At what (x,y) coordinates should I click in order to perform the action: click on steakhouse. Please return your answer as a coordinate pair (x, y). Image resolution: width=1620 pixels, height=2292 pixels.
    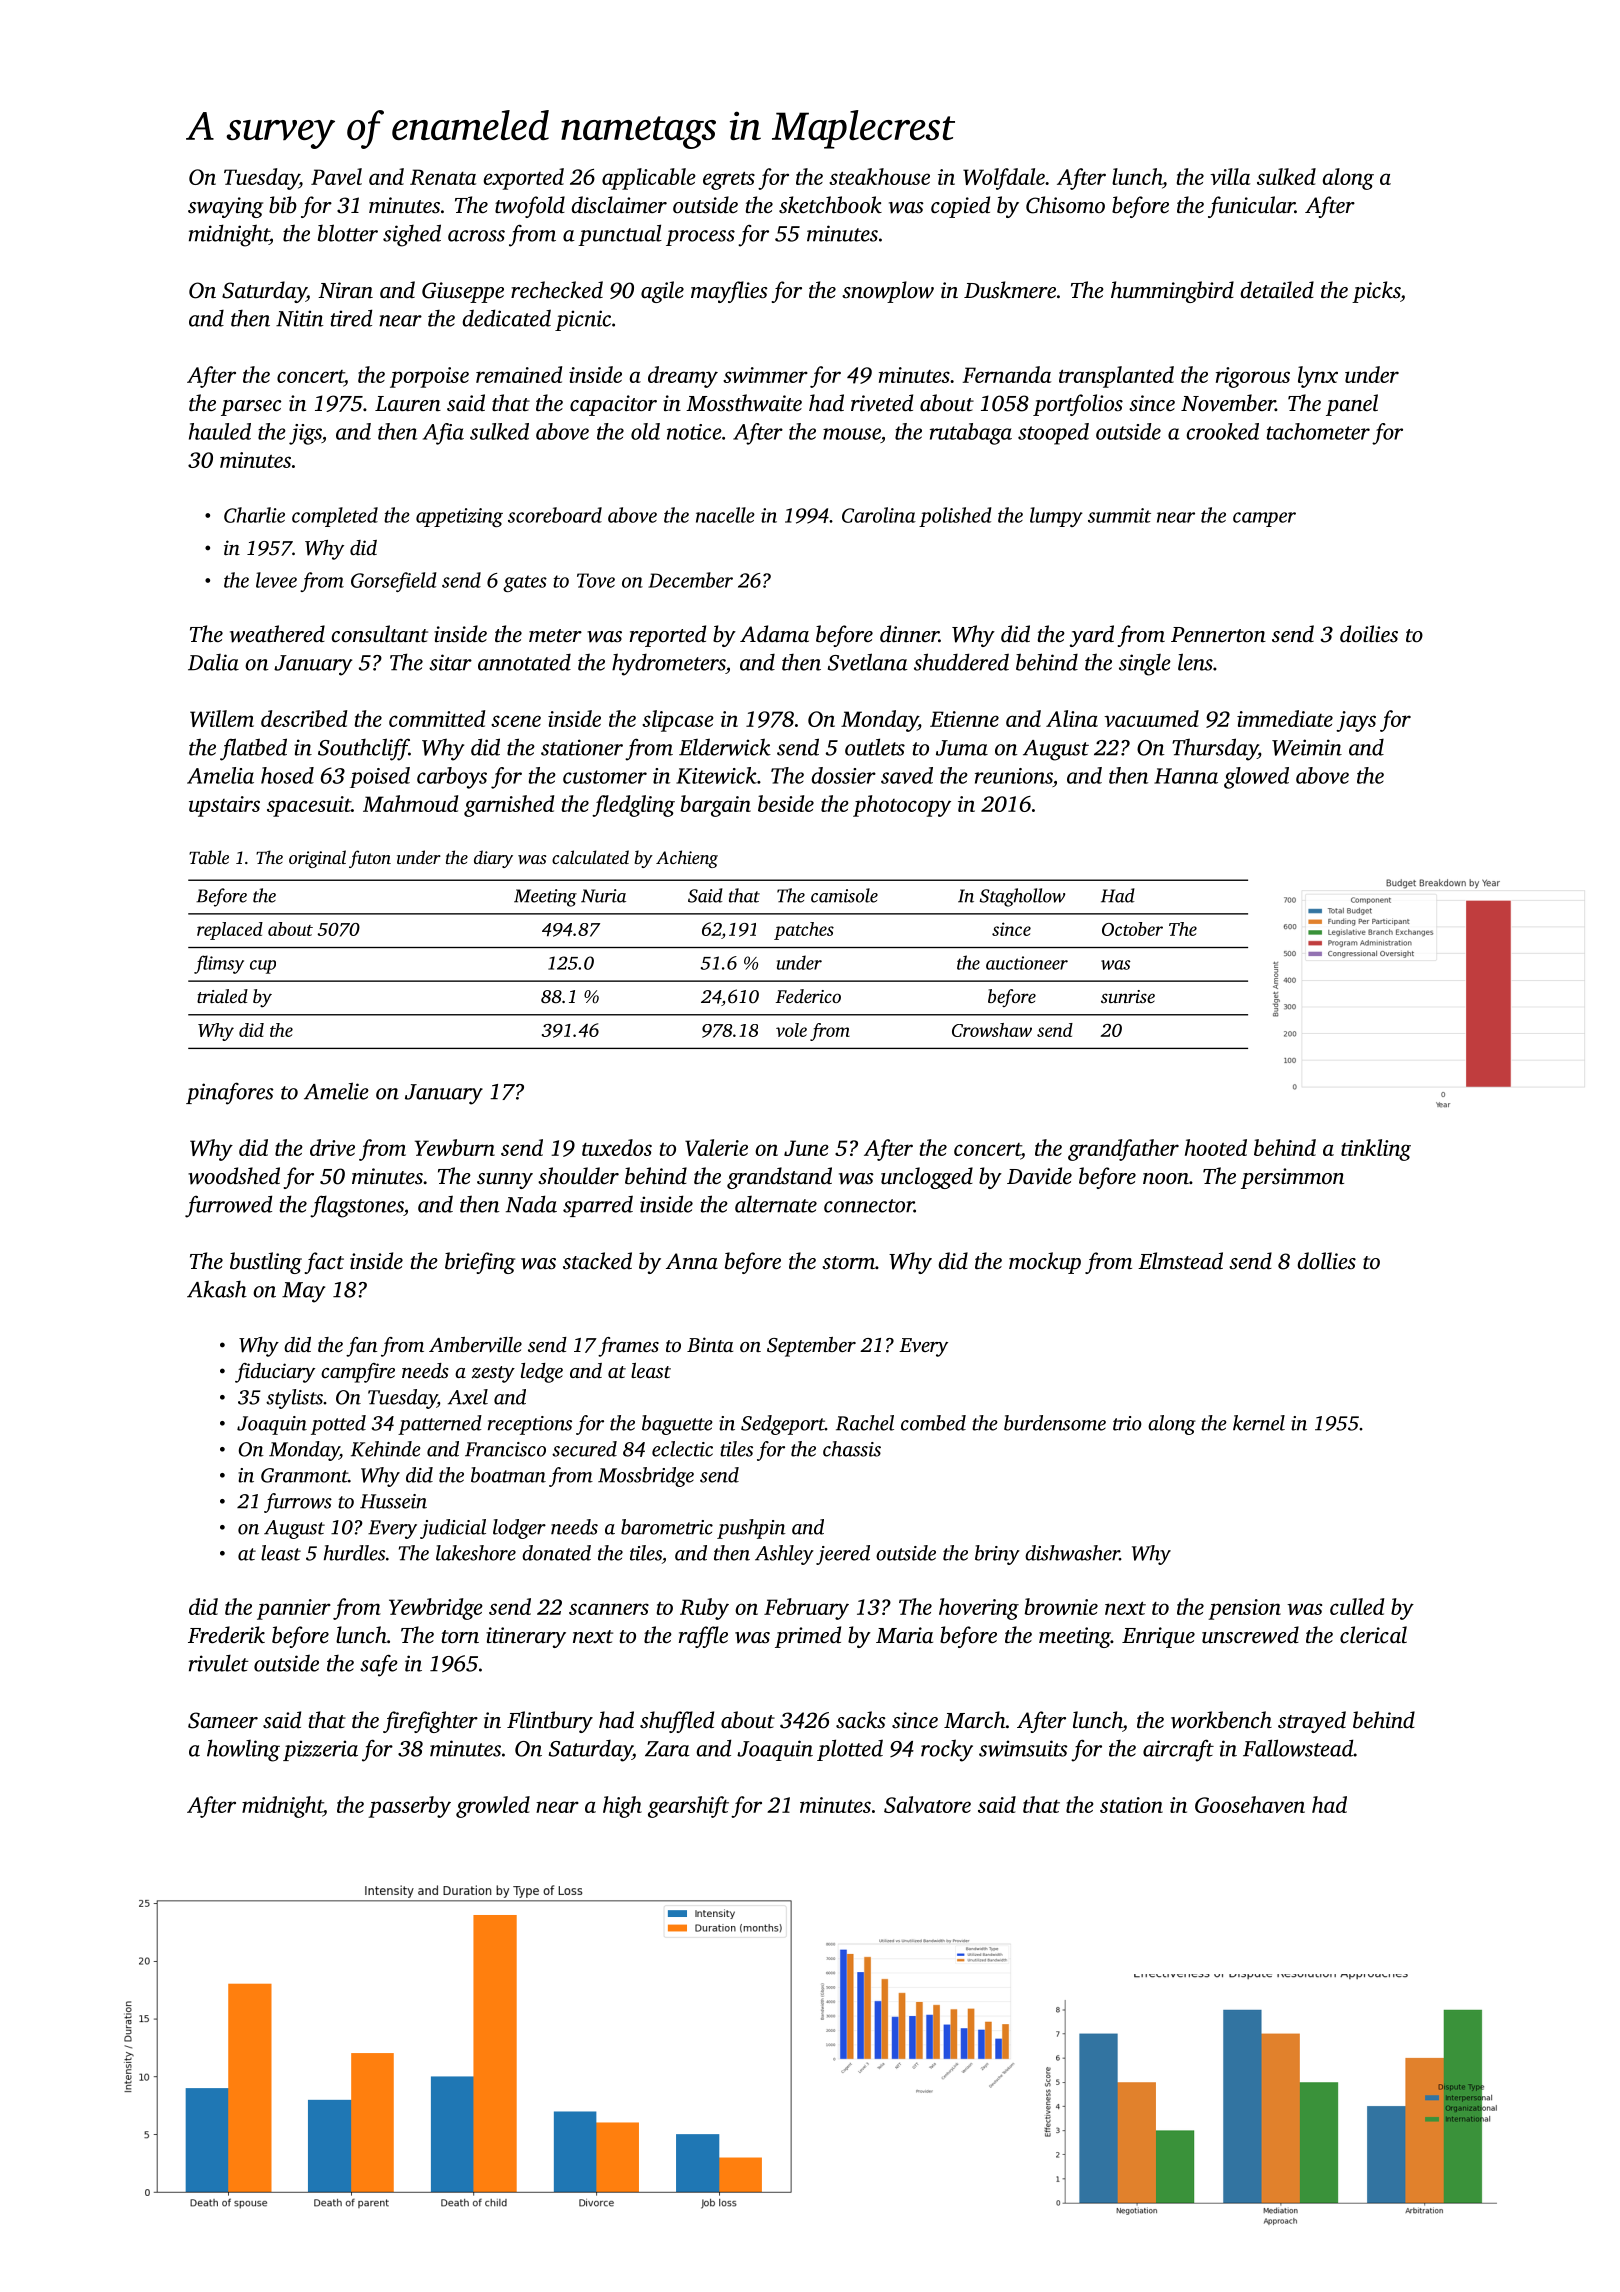
    Looking at the image, I should click on (879, 176).
